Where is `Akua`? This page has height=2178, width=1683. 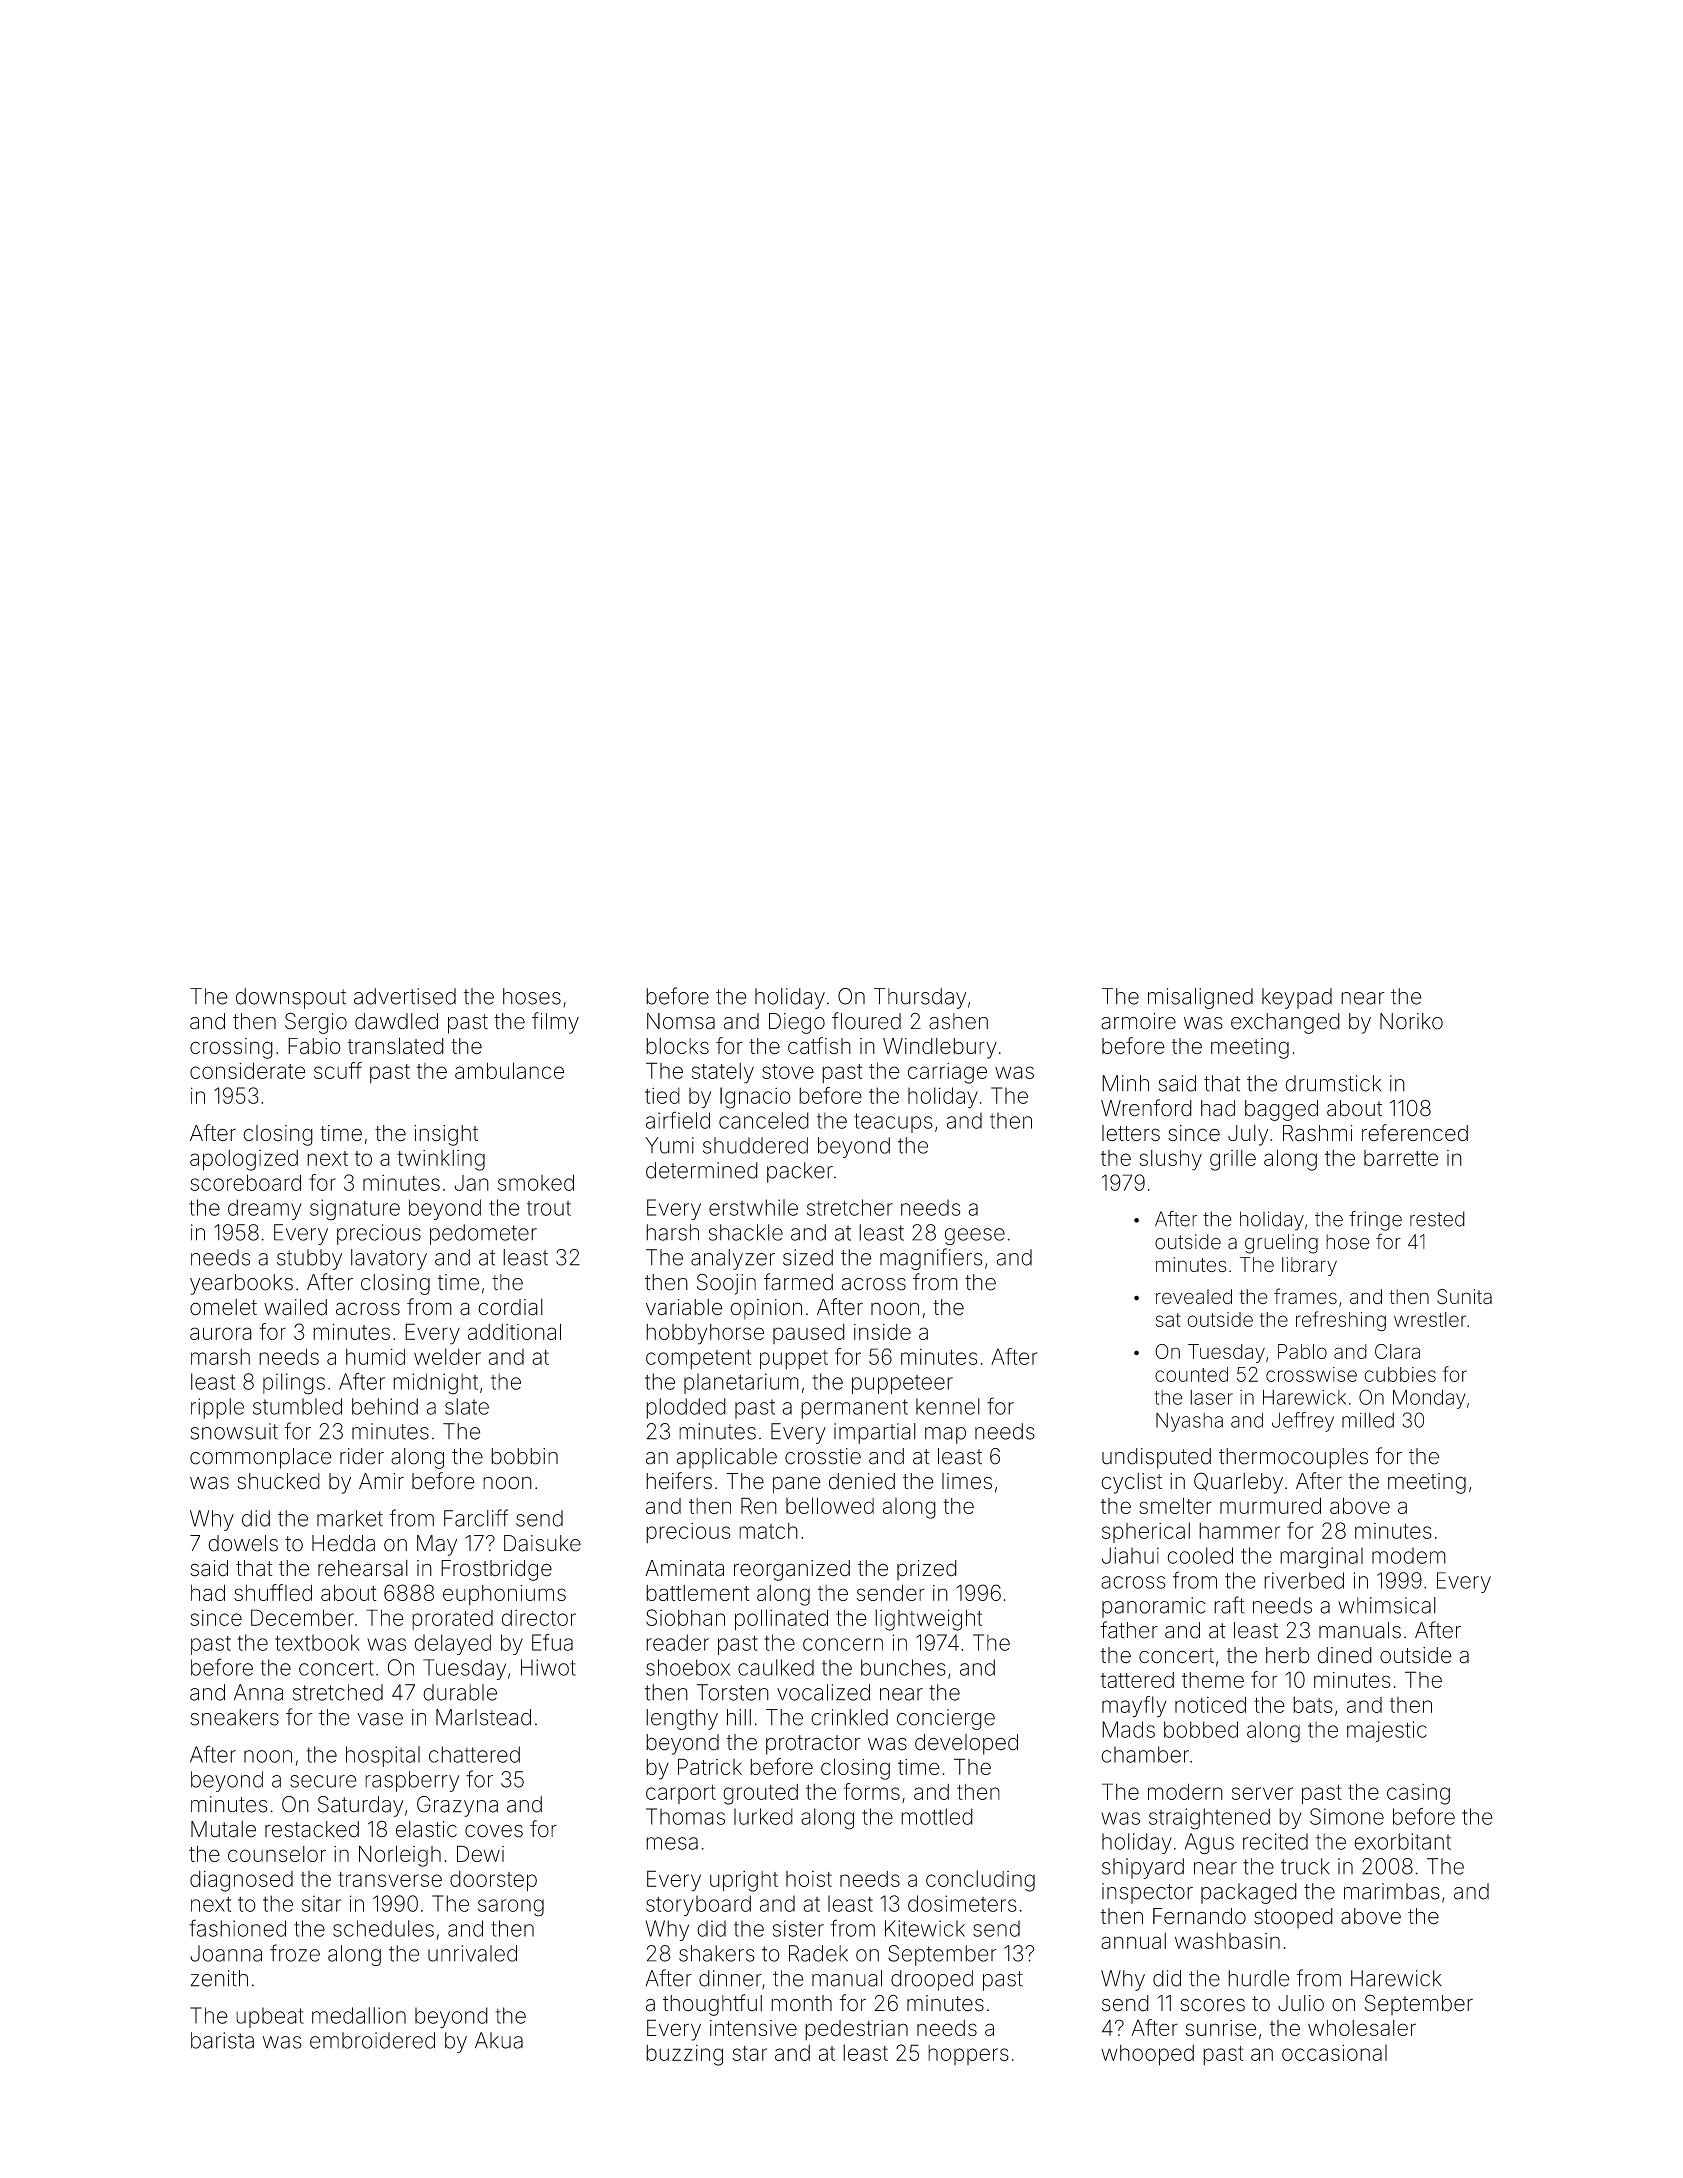
Akua is located at coordinates (499, 2040).
